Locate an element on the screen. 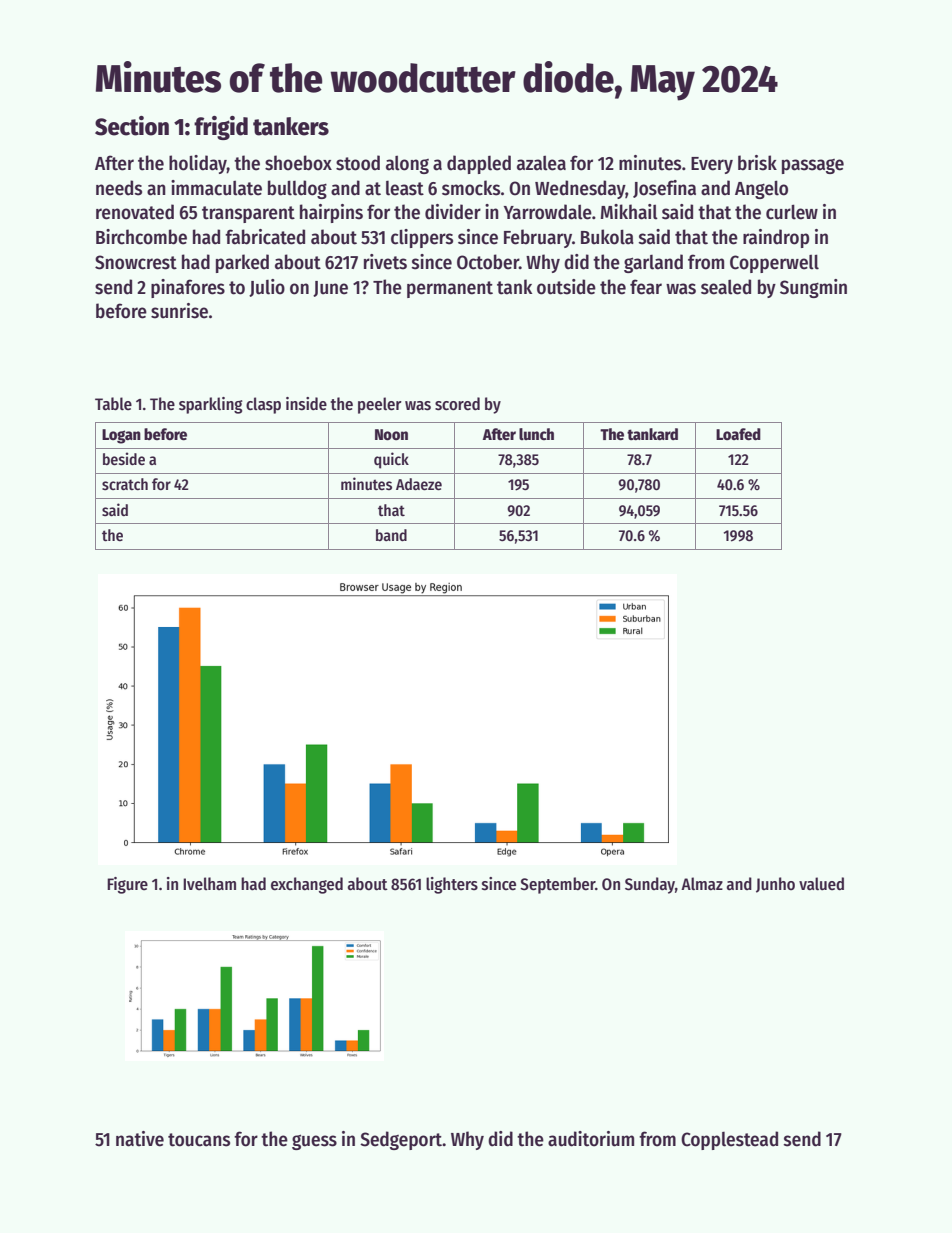 The width and height of the screenshot is (952, 1233). Junho is located at coordinates (775, 885).
